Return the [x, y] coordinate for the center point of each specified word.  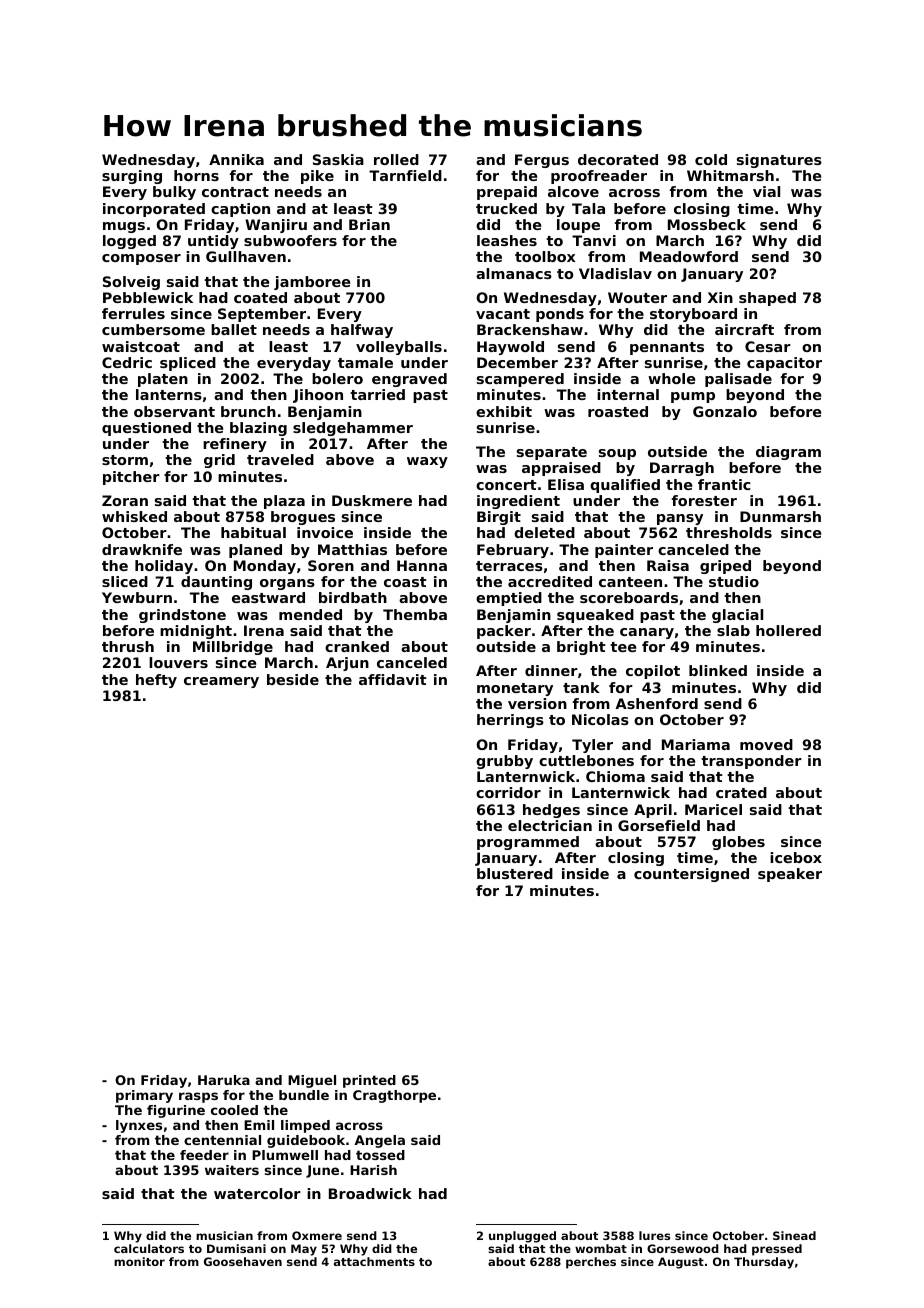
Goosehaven [243, 1261]
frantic [724, 484]
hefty [156, 681]
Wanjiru [276, 226]
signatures [779, 161]
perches [591, 1263]
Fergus [542, 161]
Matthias [352, 549]
